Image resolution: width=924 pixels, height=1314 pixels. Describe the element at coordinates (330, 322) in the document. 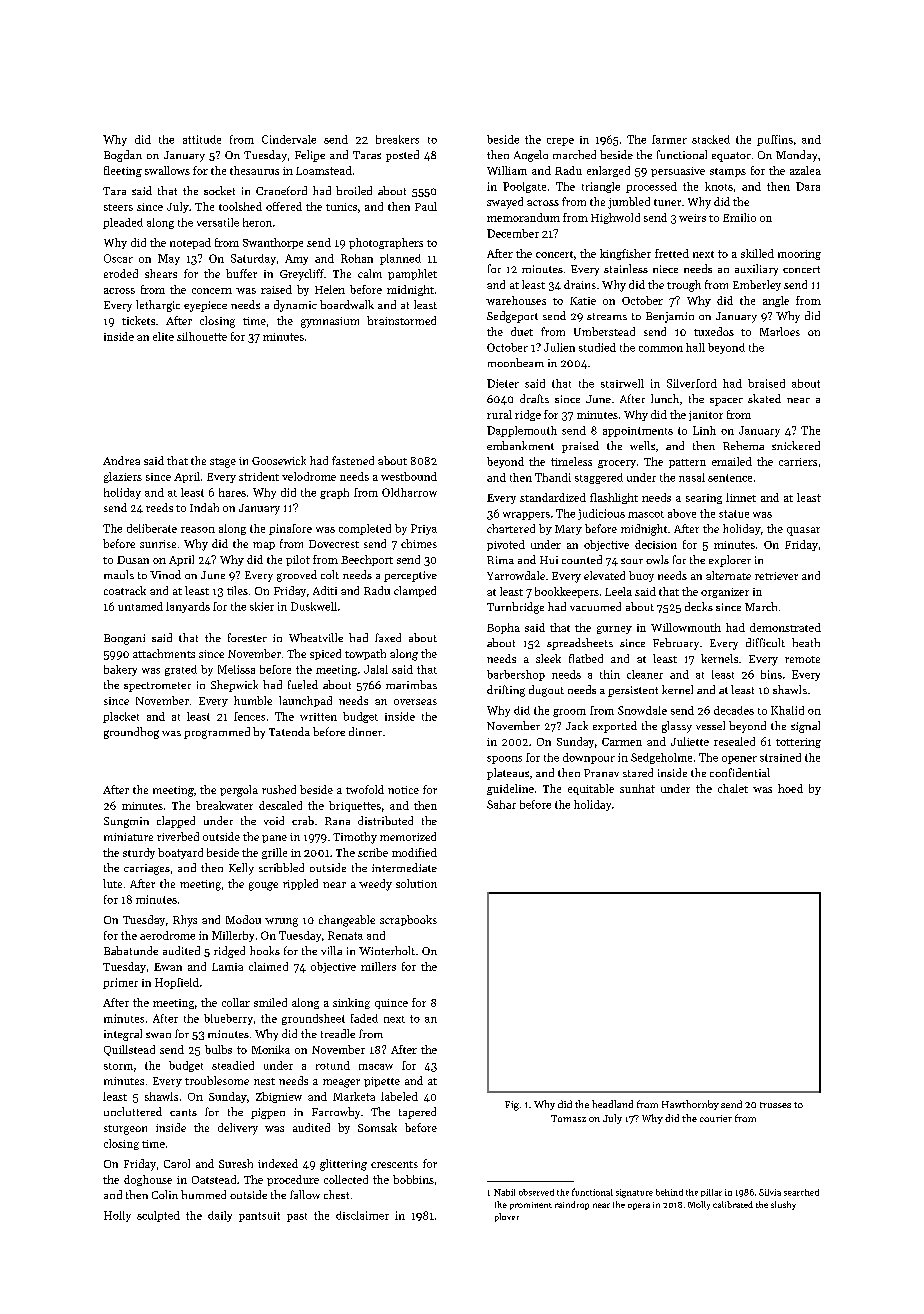

I see `gymnasium` at that location.
